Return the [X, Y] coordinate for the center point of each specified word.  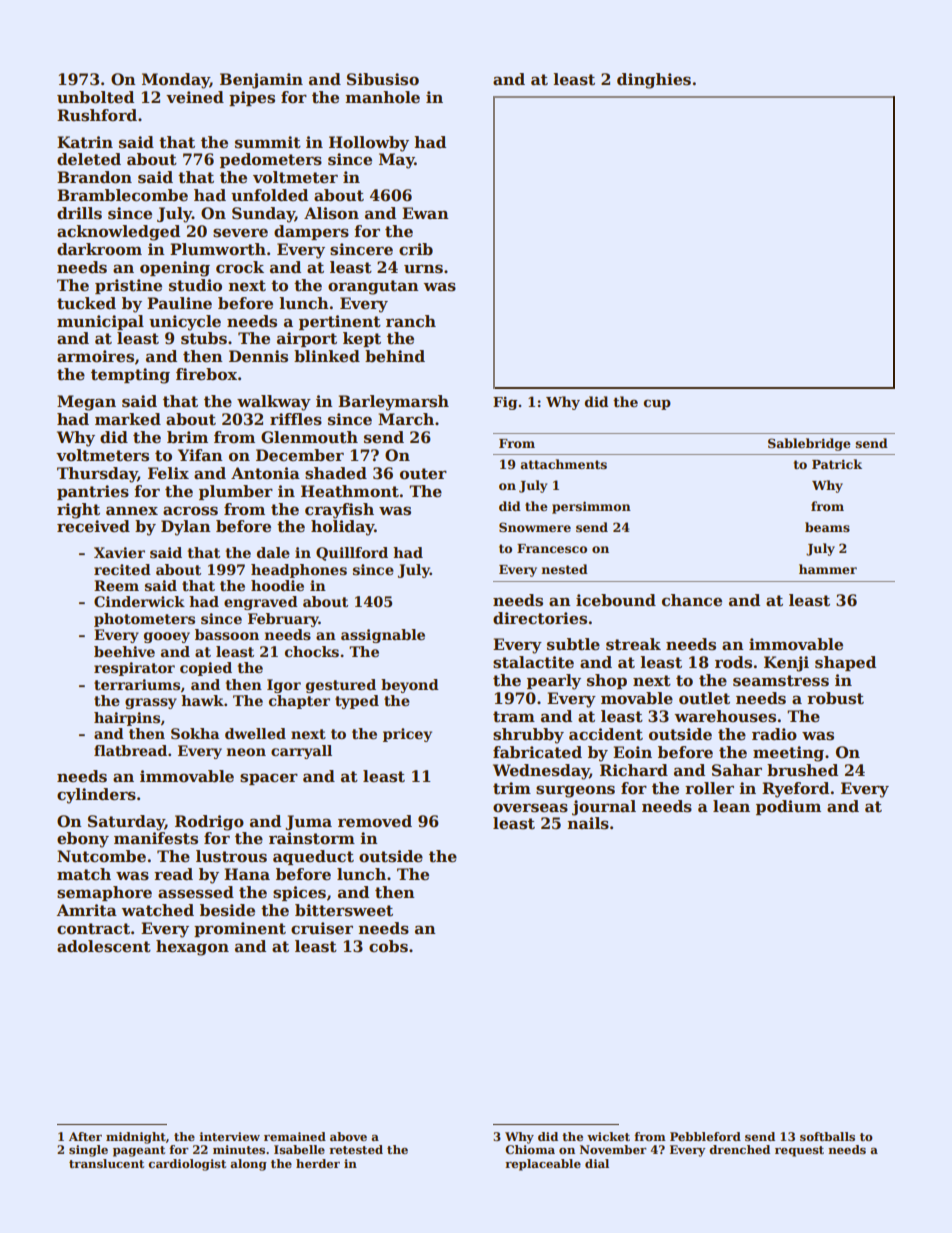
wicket [608, 1136]
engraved [261, 603]
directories [540, 618]
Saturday [126, 823]
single [88, 1151]
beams [827, 527]
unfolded [269, 195]
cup [657, 404]
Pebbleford [705, 1136]
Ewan [425, 213]
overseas [530, 808]
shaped [845, 663]
